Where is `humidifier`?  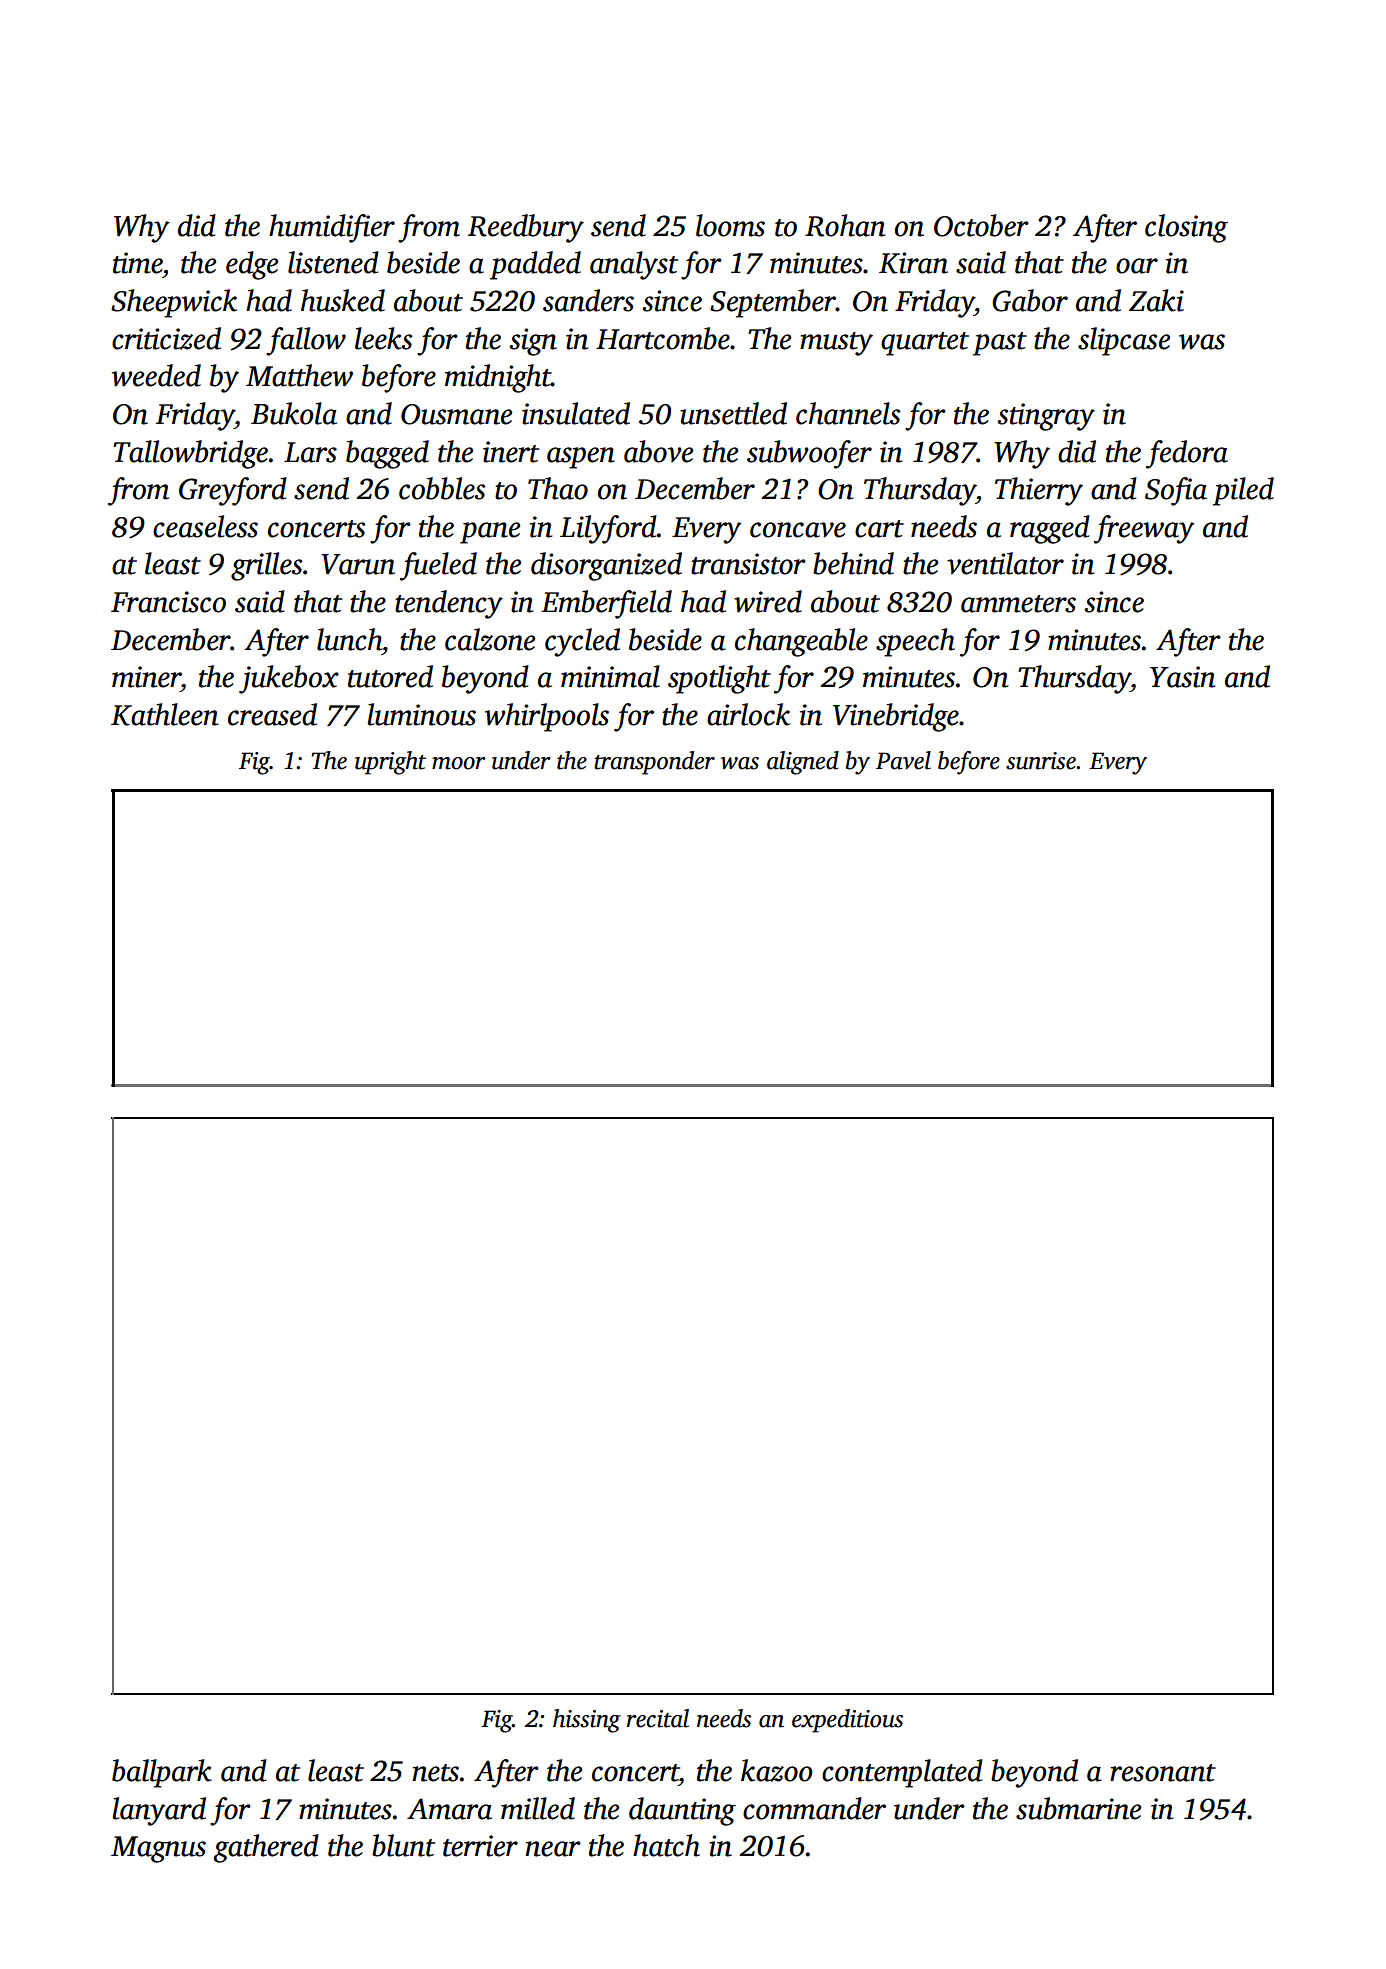 humidifier is located at coordinates (332, 228).
